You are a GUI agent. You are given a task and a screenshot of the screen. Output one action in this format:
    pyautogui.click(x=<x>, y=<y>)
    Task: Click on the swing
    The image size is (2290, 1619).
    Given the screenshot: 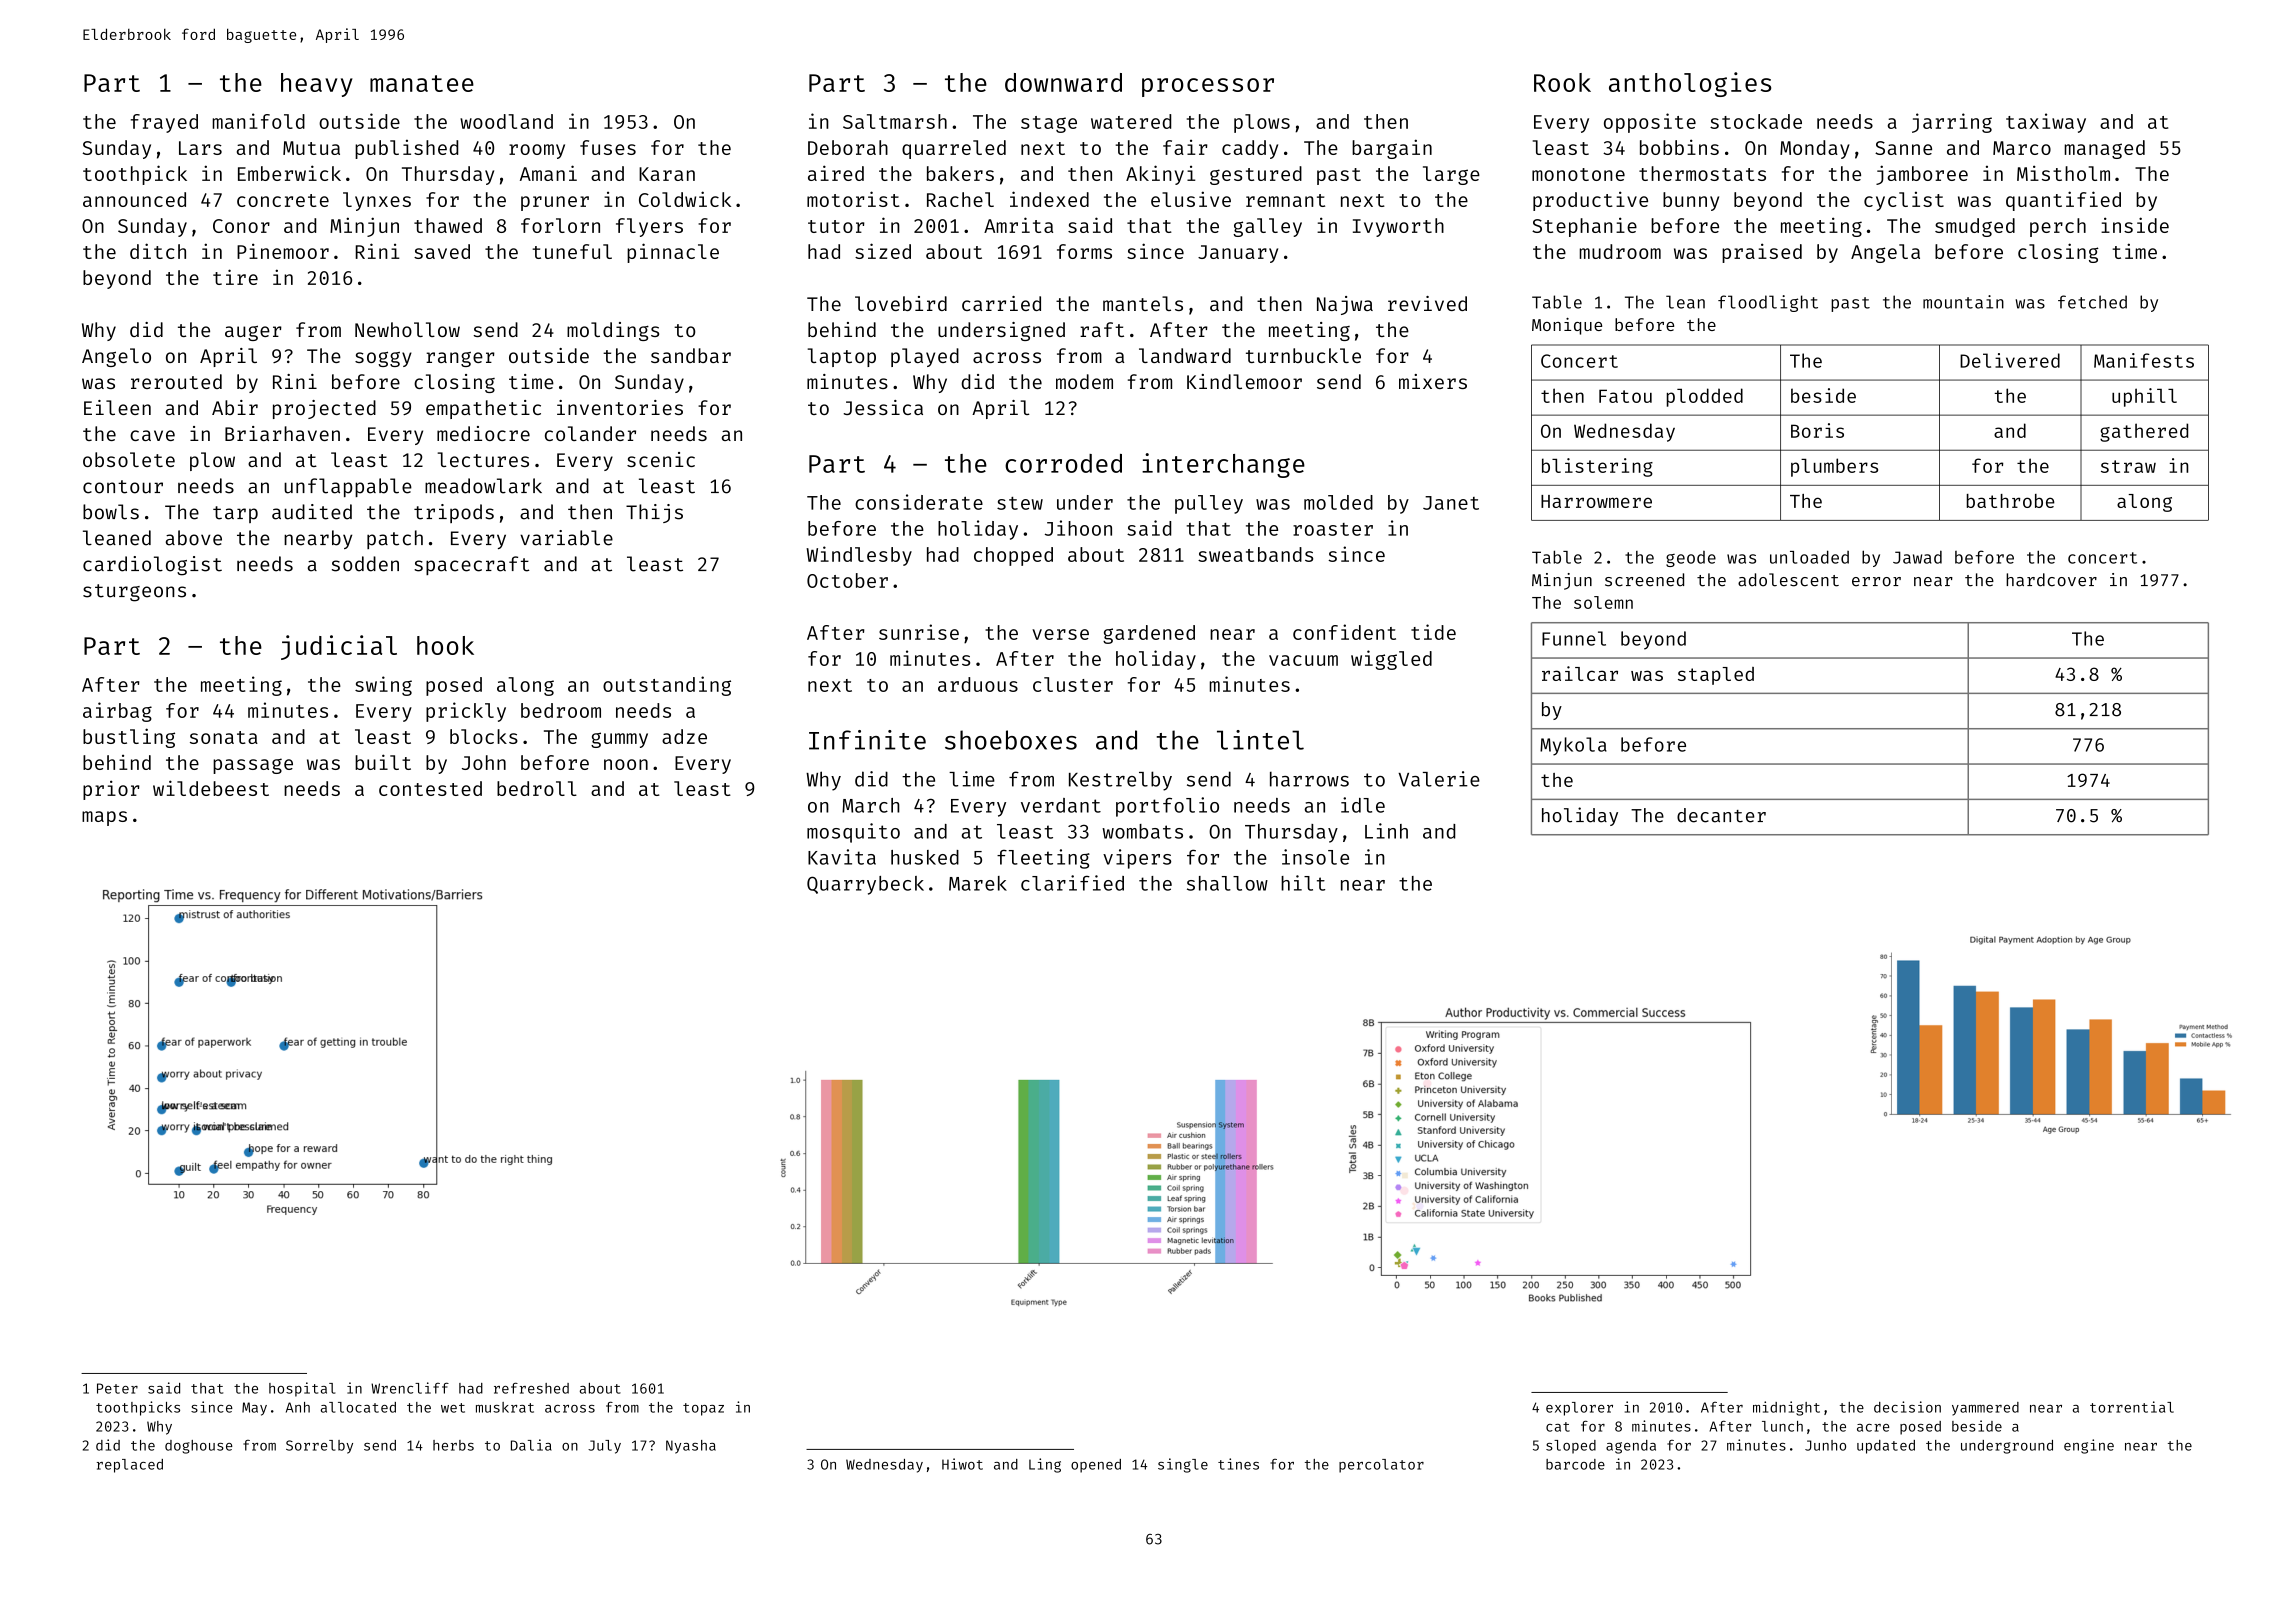 What is the action you would take?
    pyautogui.click(x=383, y=686)
